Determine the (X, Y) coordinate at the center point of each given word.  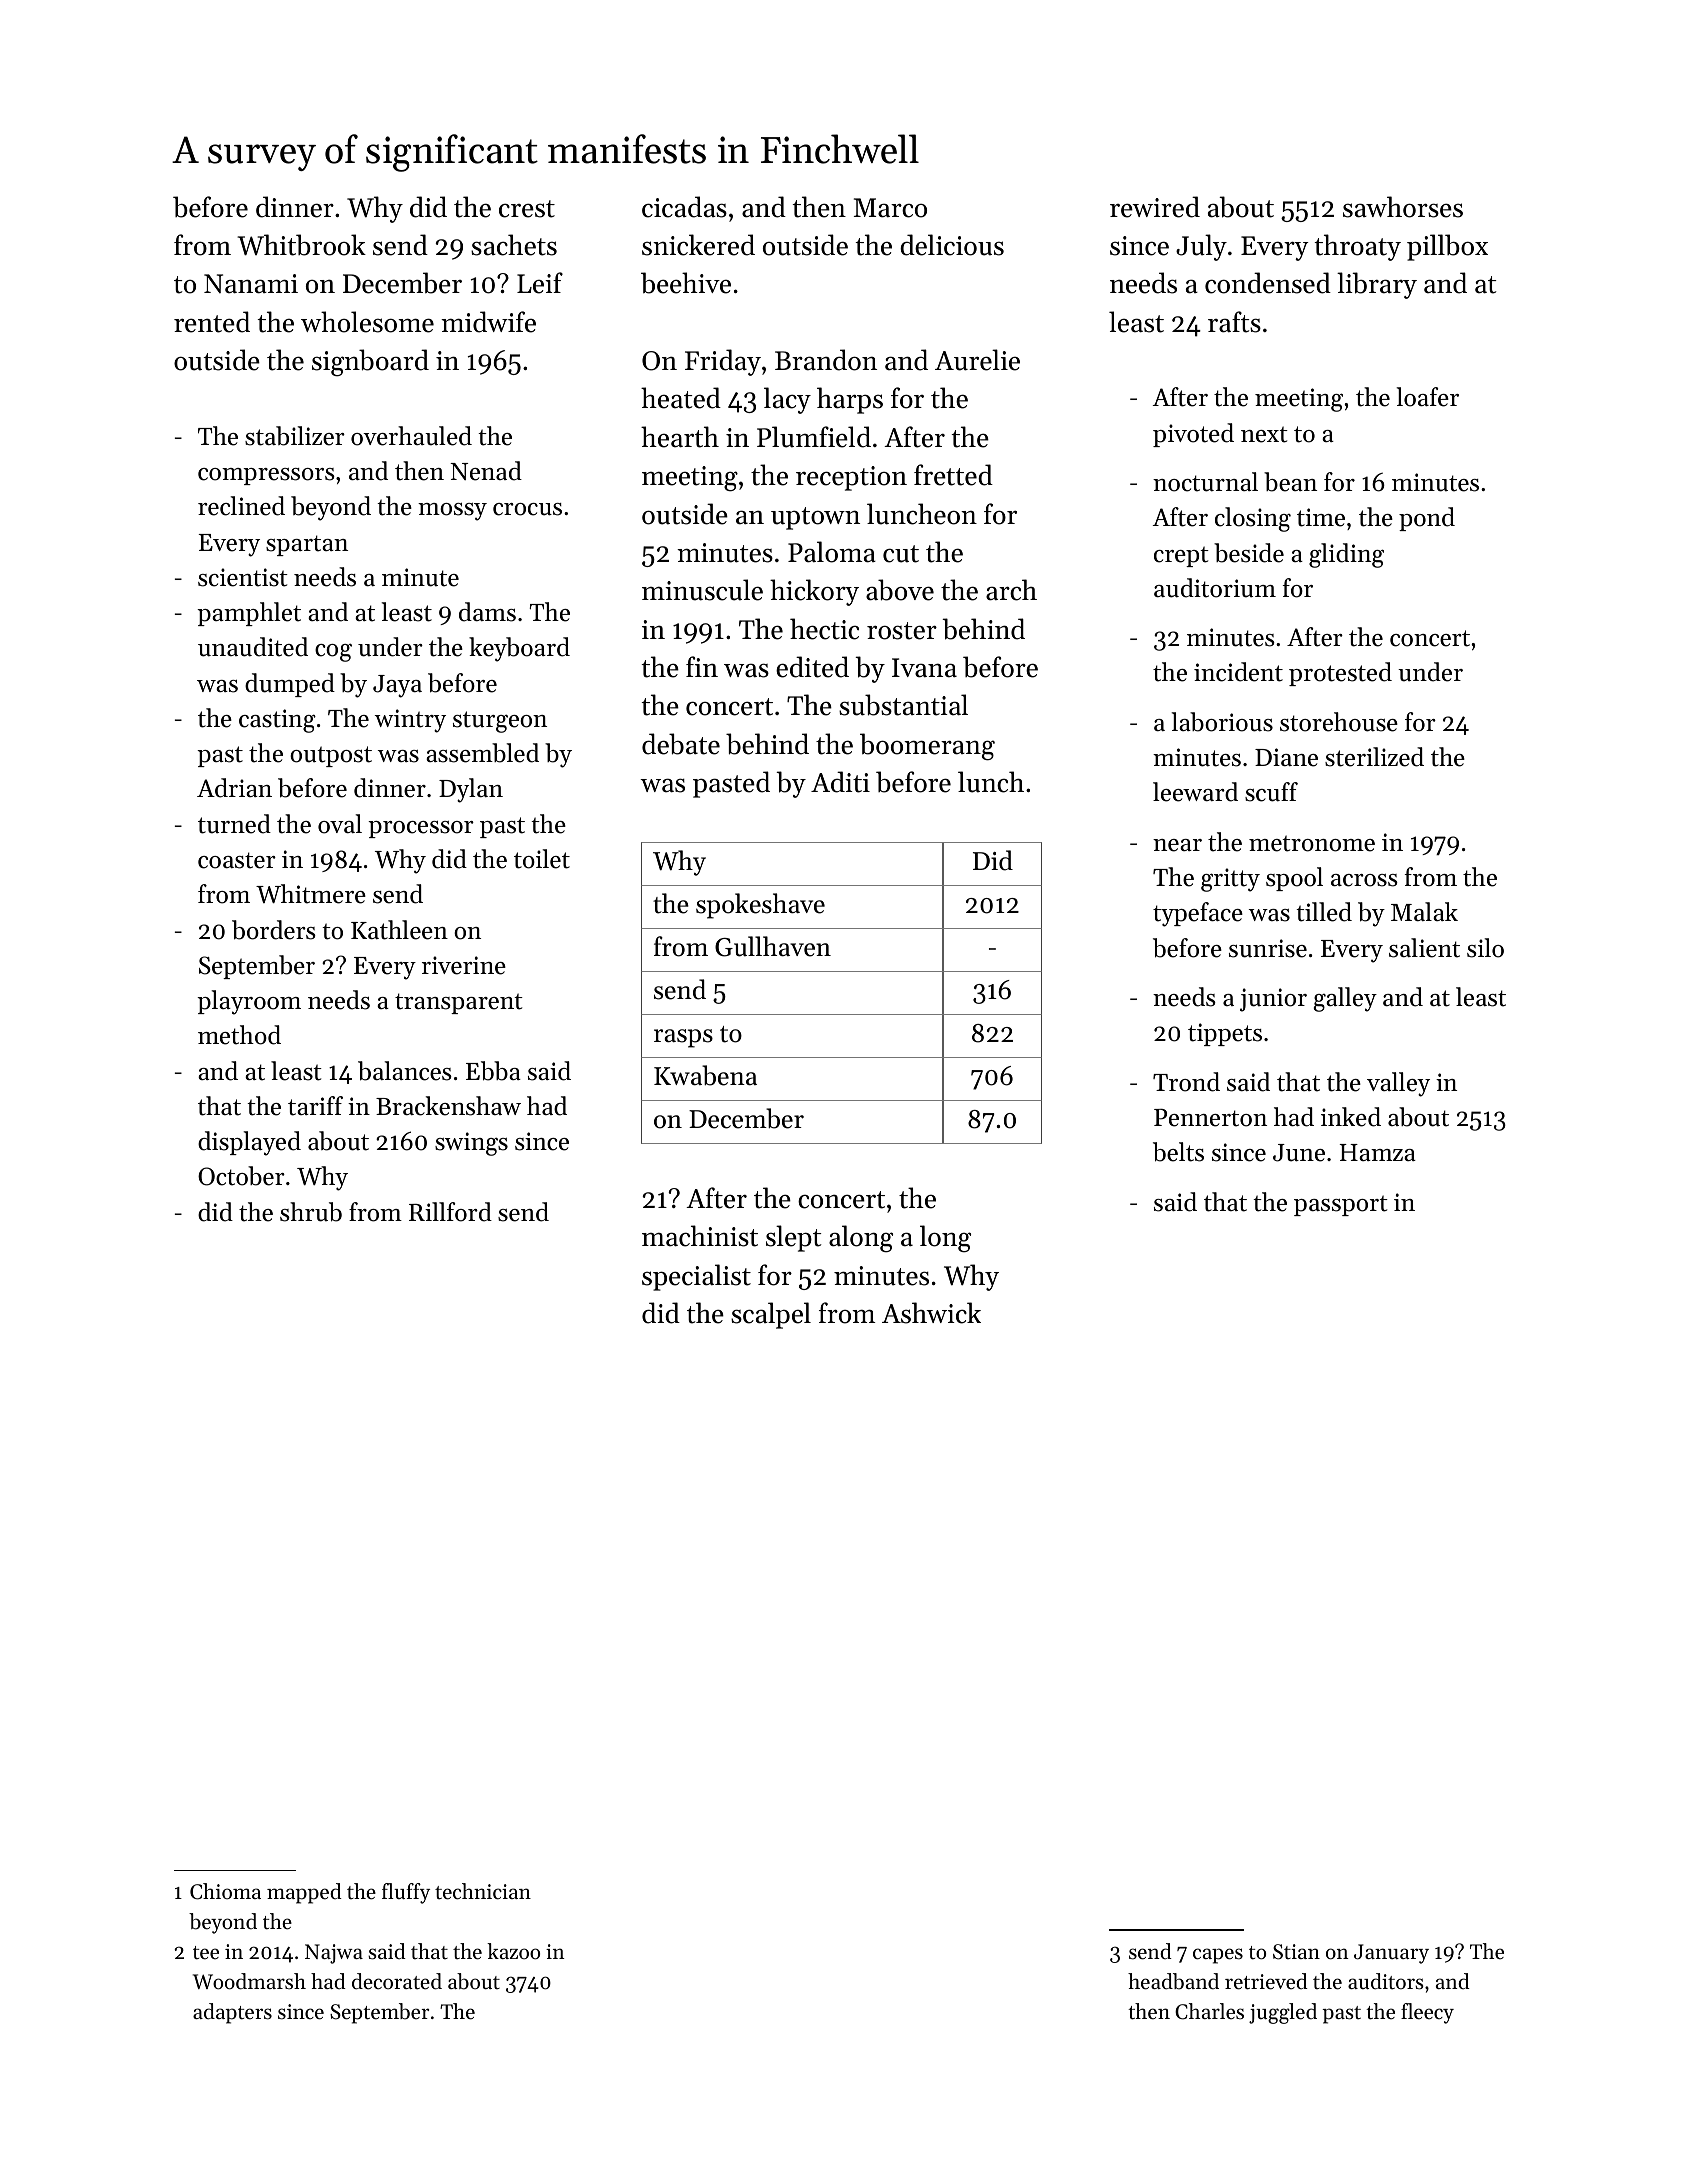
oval (340, 824)
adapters (232, 2013)
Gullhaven (773, 946)
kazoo (513, 1951)
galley (1345, 999)
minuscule (702, 590)
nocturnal (1205, 482)
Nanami (251, 284)
